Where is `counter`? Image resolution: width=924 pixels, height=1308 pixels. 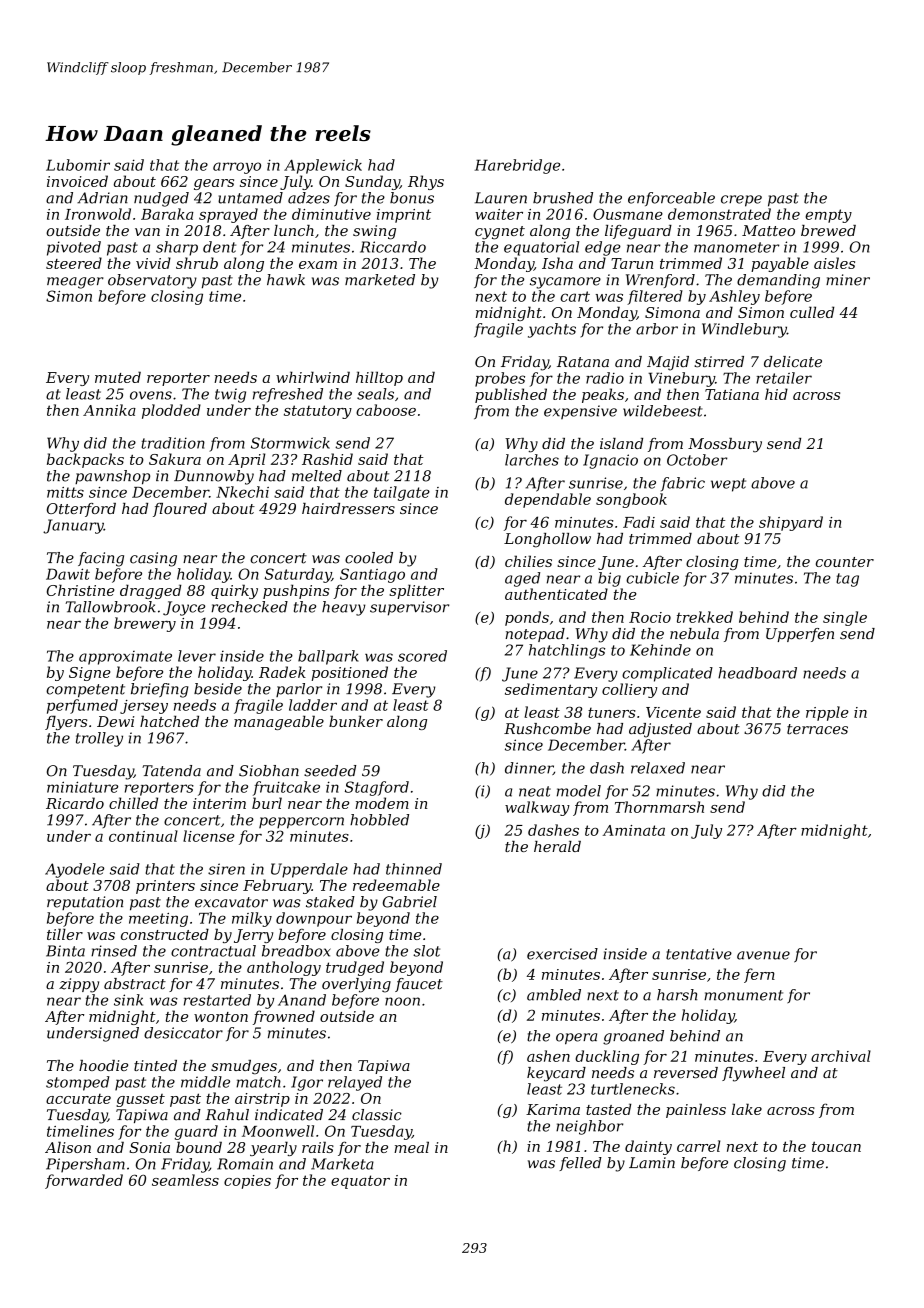 counter is located at coordinates (845, 562).
